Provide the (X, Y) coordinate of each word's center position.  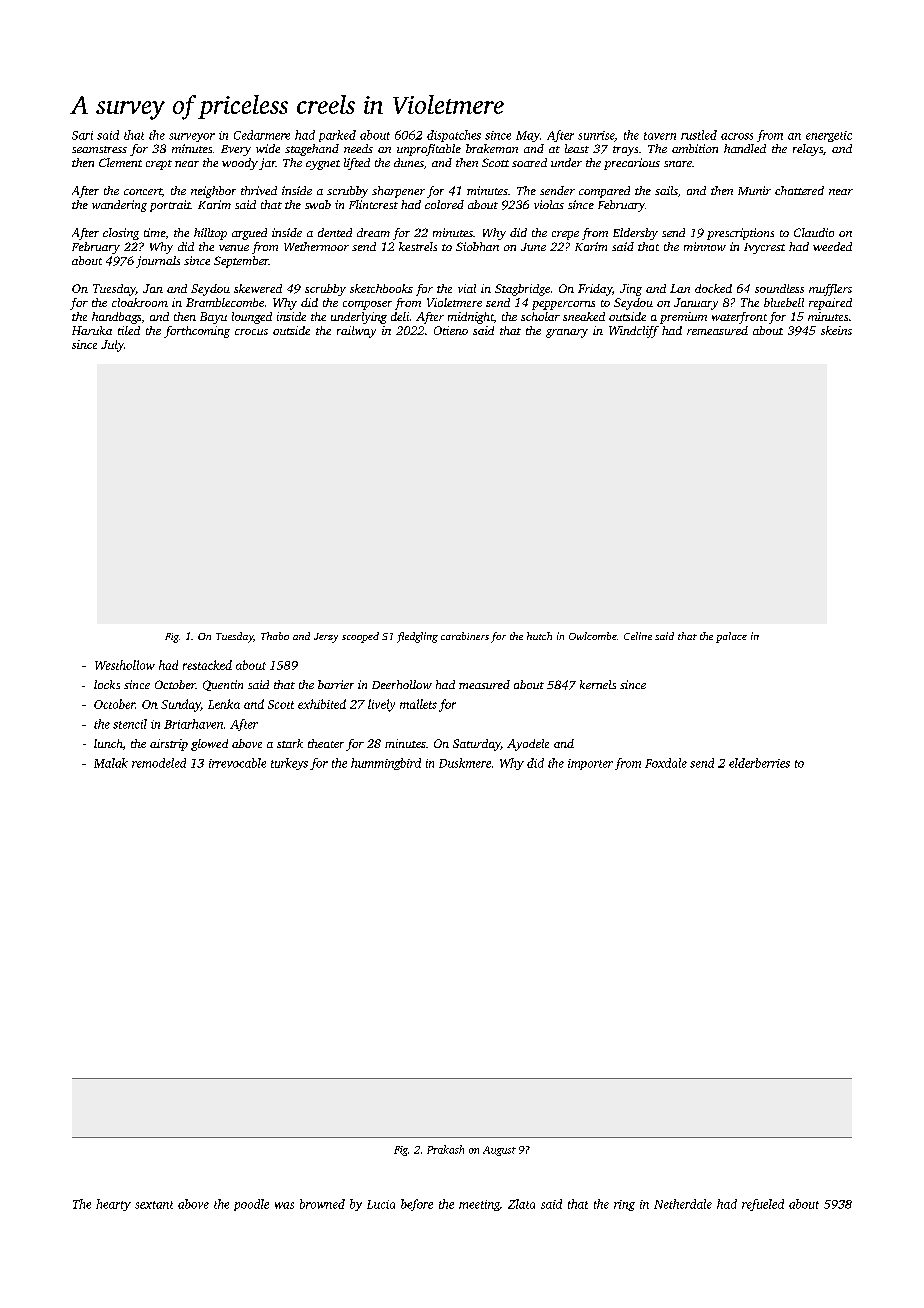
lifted (357, 164)
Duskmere (465, 763)
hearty (113, 1205)
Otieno (451, 330)
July (112, 346)
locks (107, 684)
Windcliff (634, 332)
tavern (660, 136)
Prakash (445, 1149)
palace (731, 637)
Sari (82, 135)
